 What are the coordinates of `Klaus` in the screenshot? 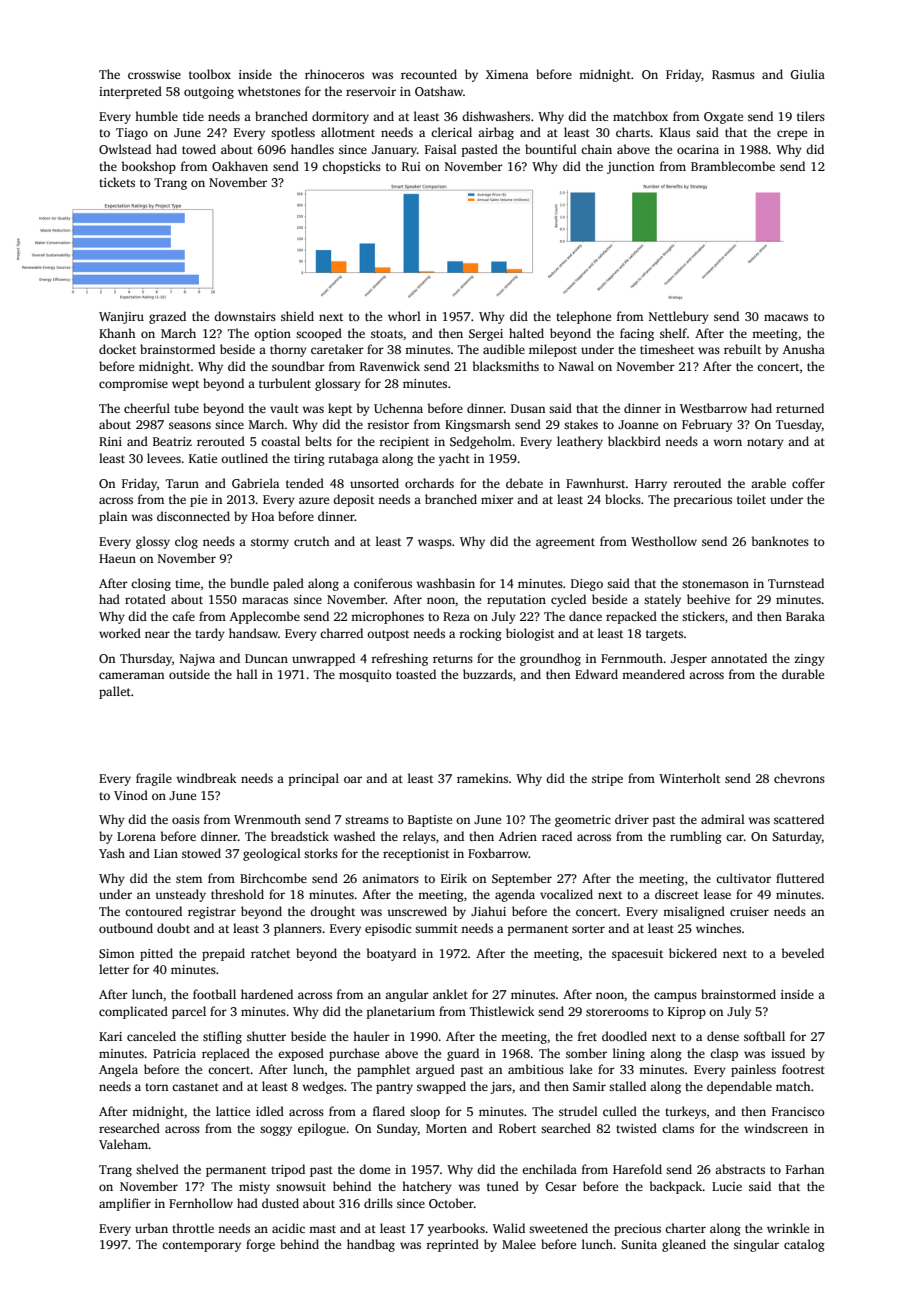 It's located at (675, 132).
